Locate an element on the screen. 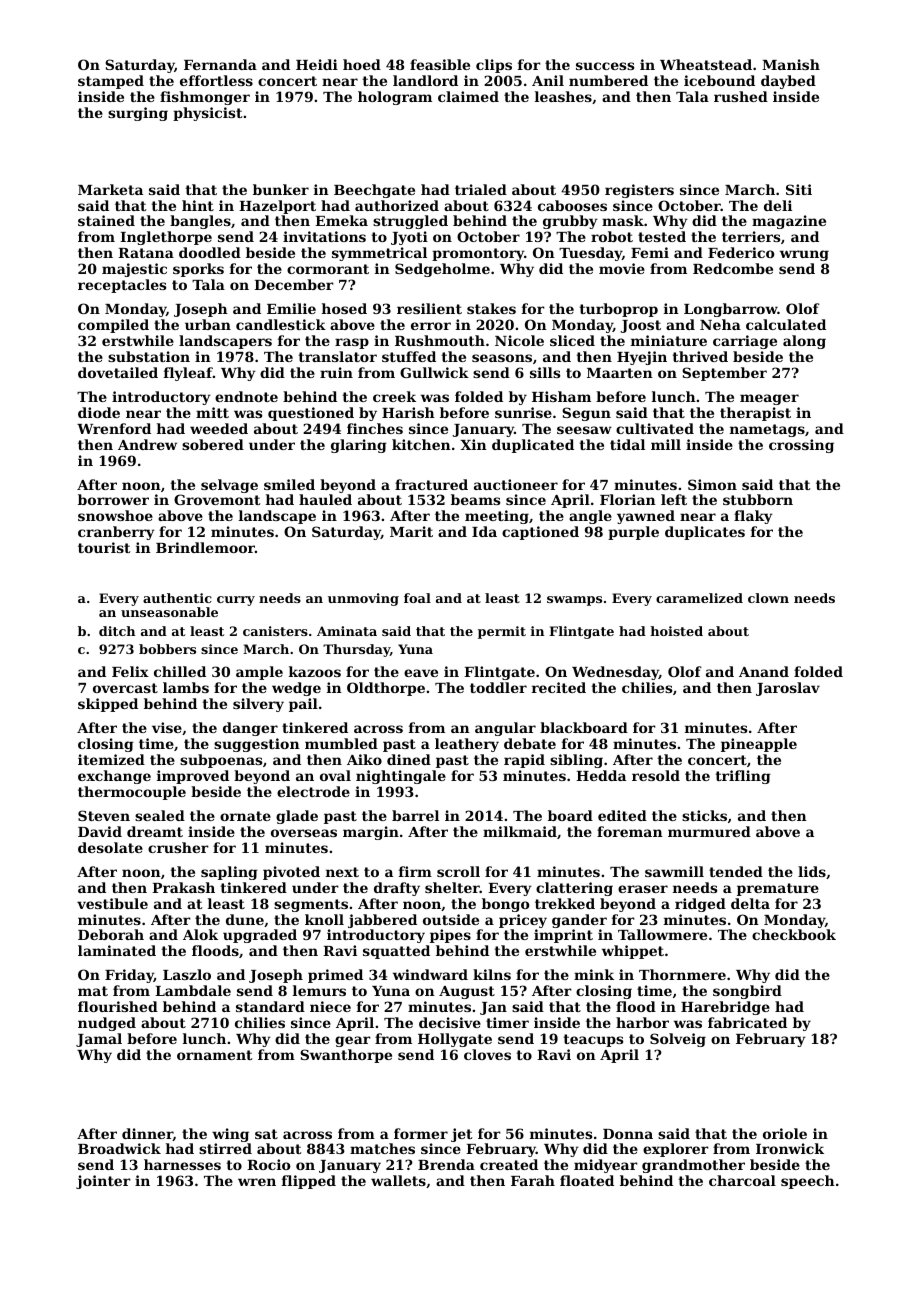 The image size is (924, 1308). mink is located at coordinates (594, 974).
